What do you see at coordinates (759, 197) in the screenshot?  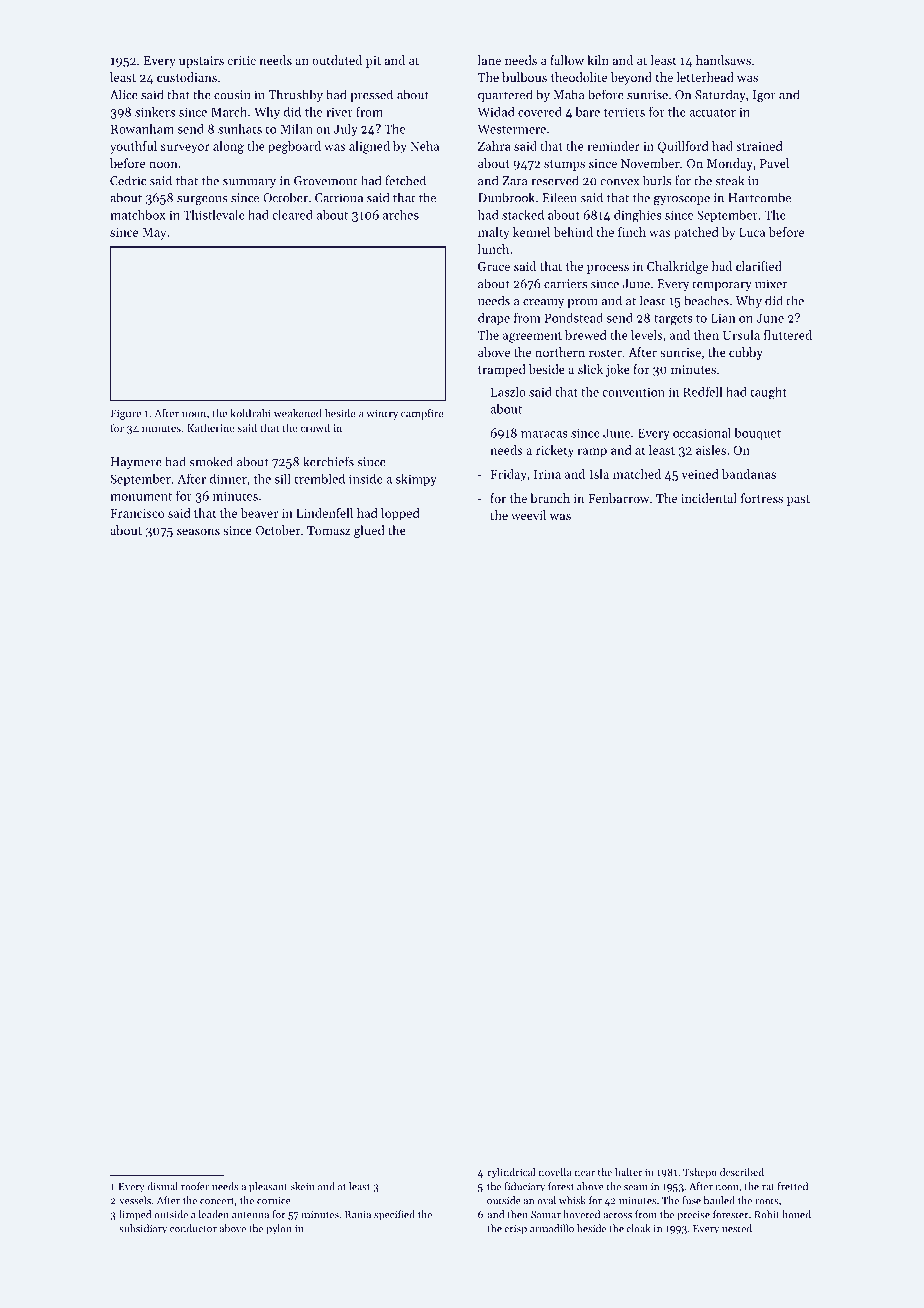 I see `Hartcombe` at bounding box center [759, 197].
